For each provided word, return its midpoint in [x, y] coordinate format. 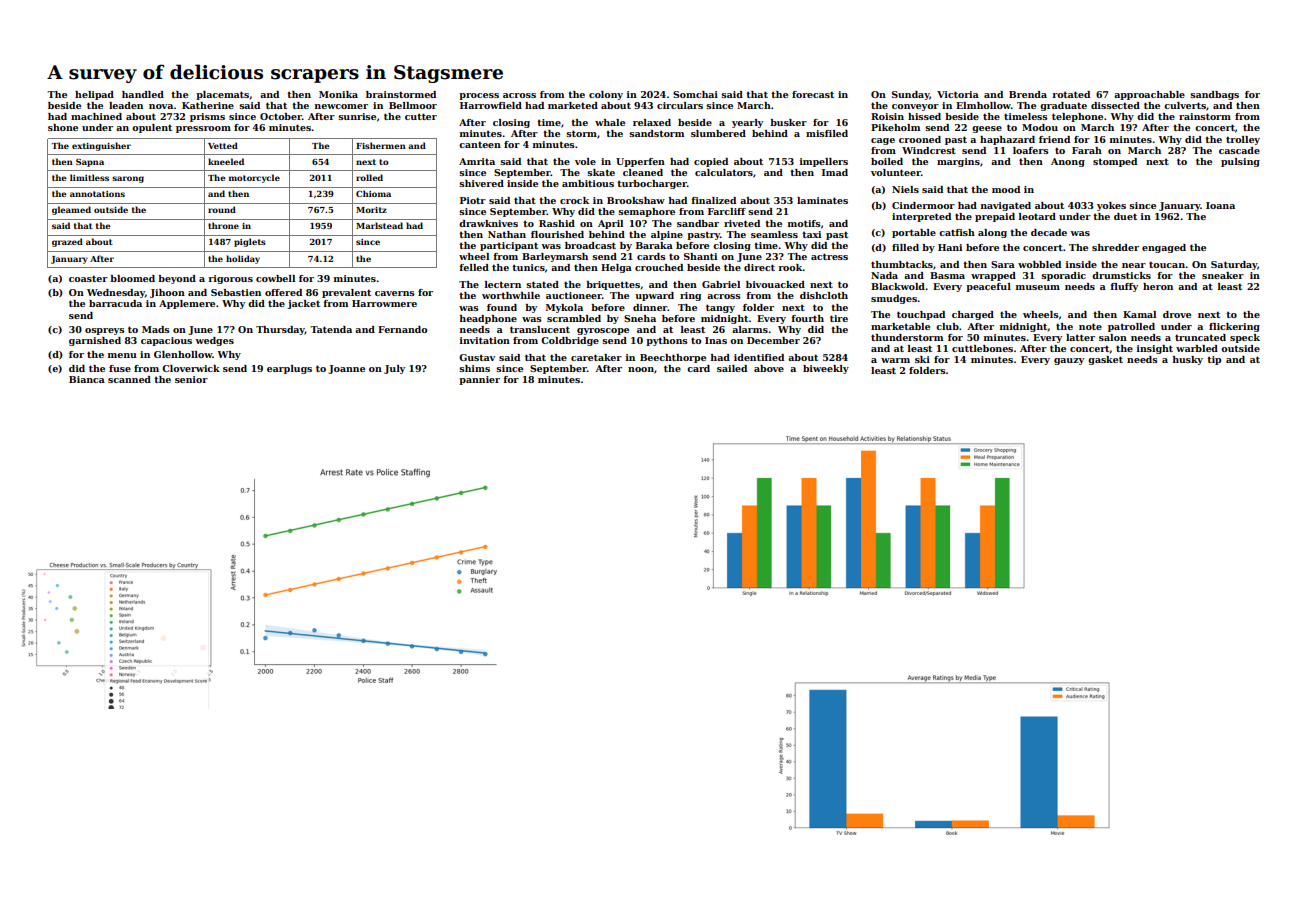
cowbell [275, 278]
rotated [1071, 94]
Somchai [695, 94]
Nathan [507, 234]
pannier [479, 380]
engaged [1164, 248]
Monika [338, 94]
